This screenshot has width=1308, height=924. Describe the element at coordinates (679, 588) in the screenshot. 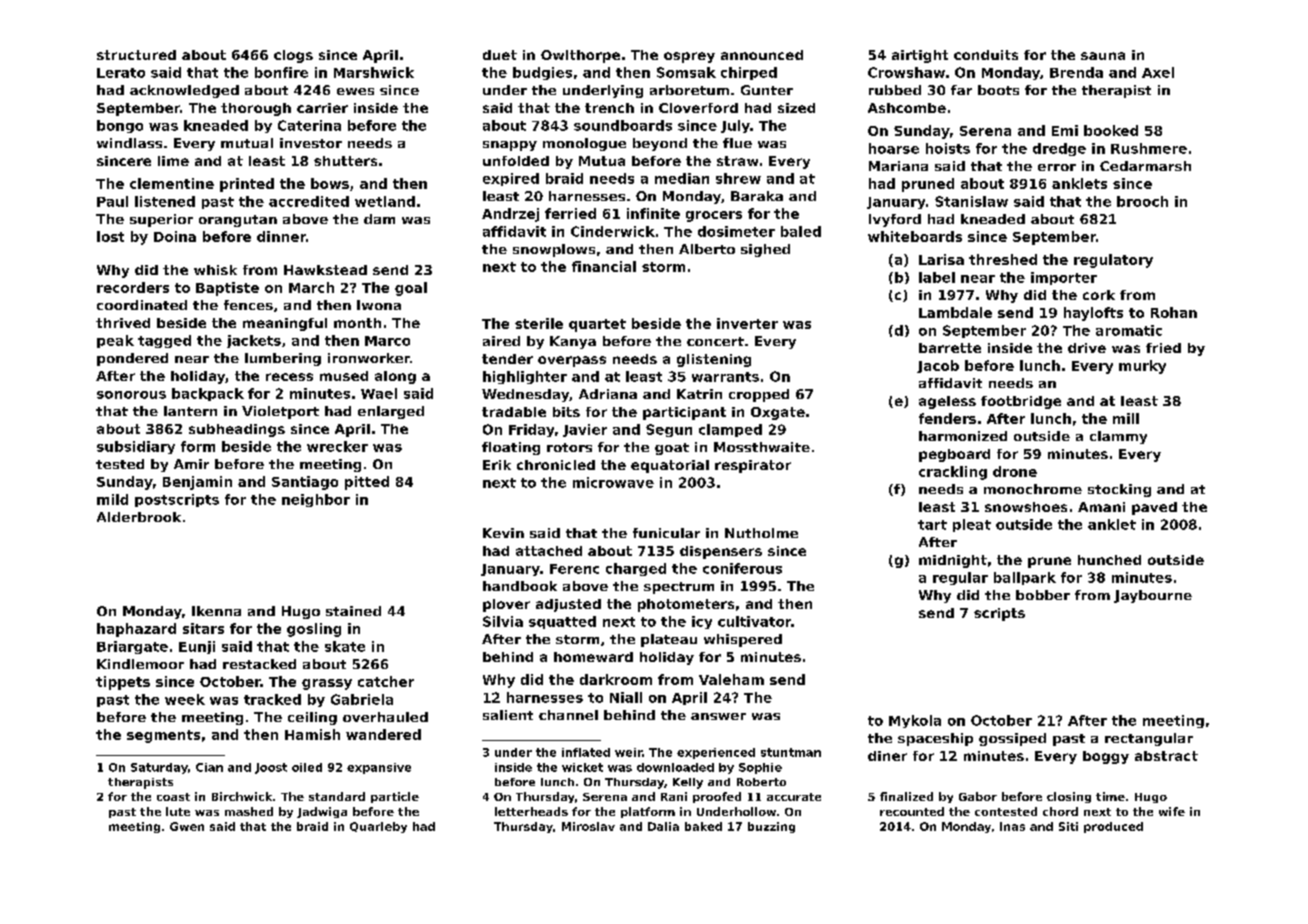

I see `spectrum` at that location.
